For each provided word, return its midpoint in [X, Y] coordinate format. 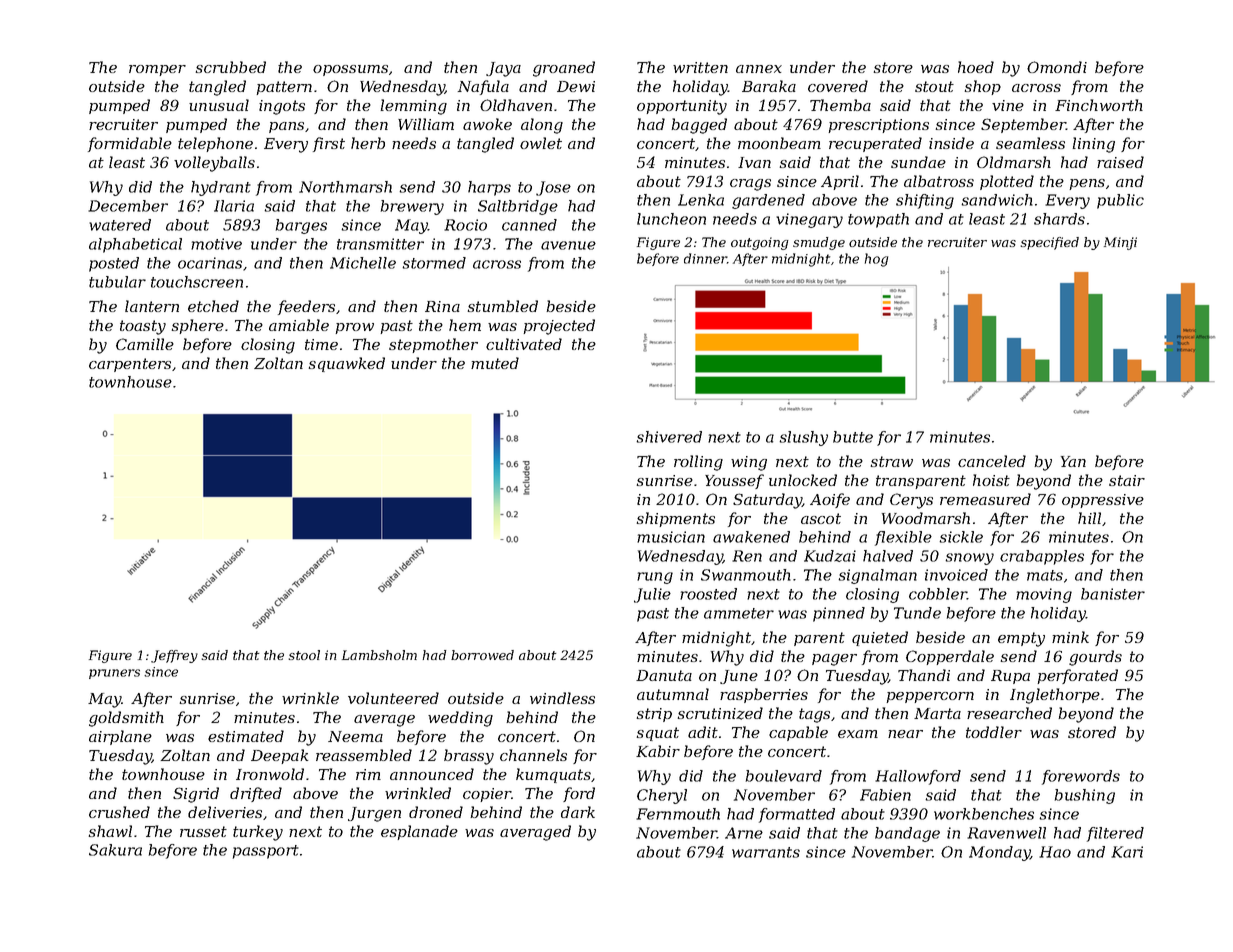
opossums [350, 70]
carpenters [130, 365]
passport [266, 852]
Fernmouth [678, 814]
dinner [705, 258]
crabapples [1042, 557]
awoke [487, 124]
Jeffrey [174, 656]
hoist [991, 480]
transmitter [380, 244]
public [1120, 201]
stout [934, 86]
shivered [669, 437]
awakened [751, 537]
